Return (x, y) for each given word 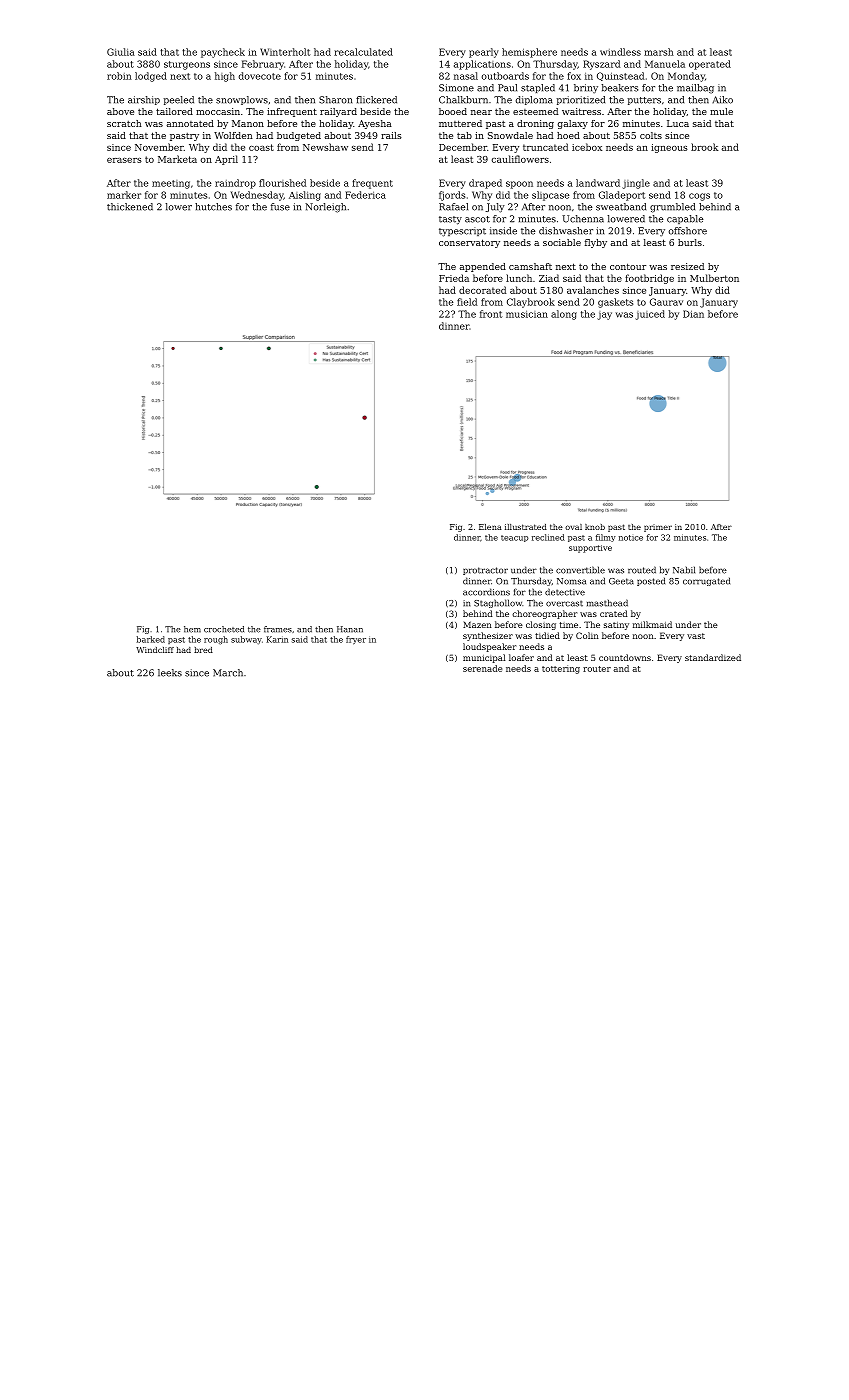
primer (658, 528)
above (120, 111)
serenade (482, 668)
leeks (170, 673)
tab (464, 135)
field (467, 302)
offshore (688, 231)
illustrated (526, 527)
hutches (213, 207)
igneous (669, 148)
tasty (450, 220)
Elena (490, 527)
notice (631, 538)
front (491, 314)
